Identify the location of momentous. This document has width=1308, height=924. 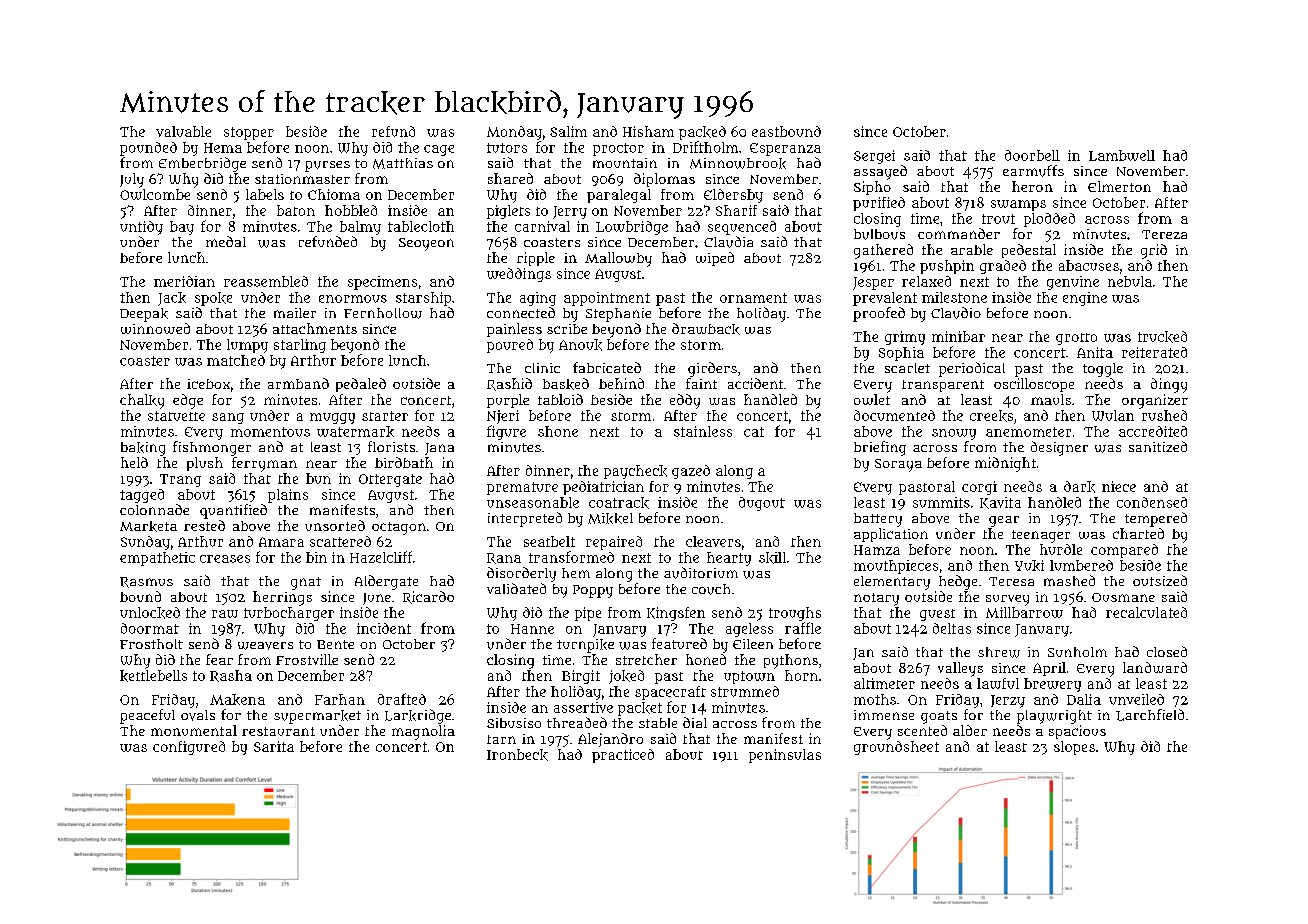
(270, 432).
